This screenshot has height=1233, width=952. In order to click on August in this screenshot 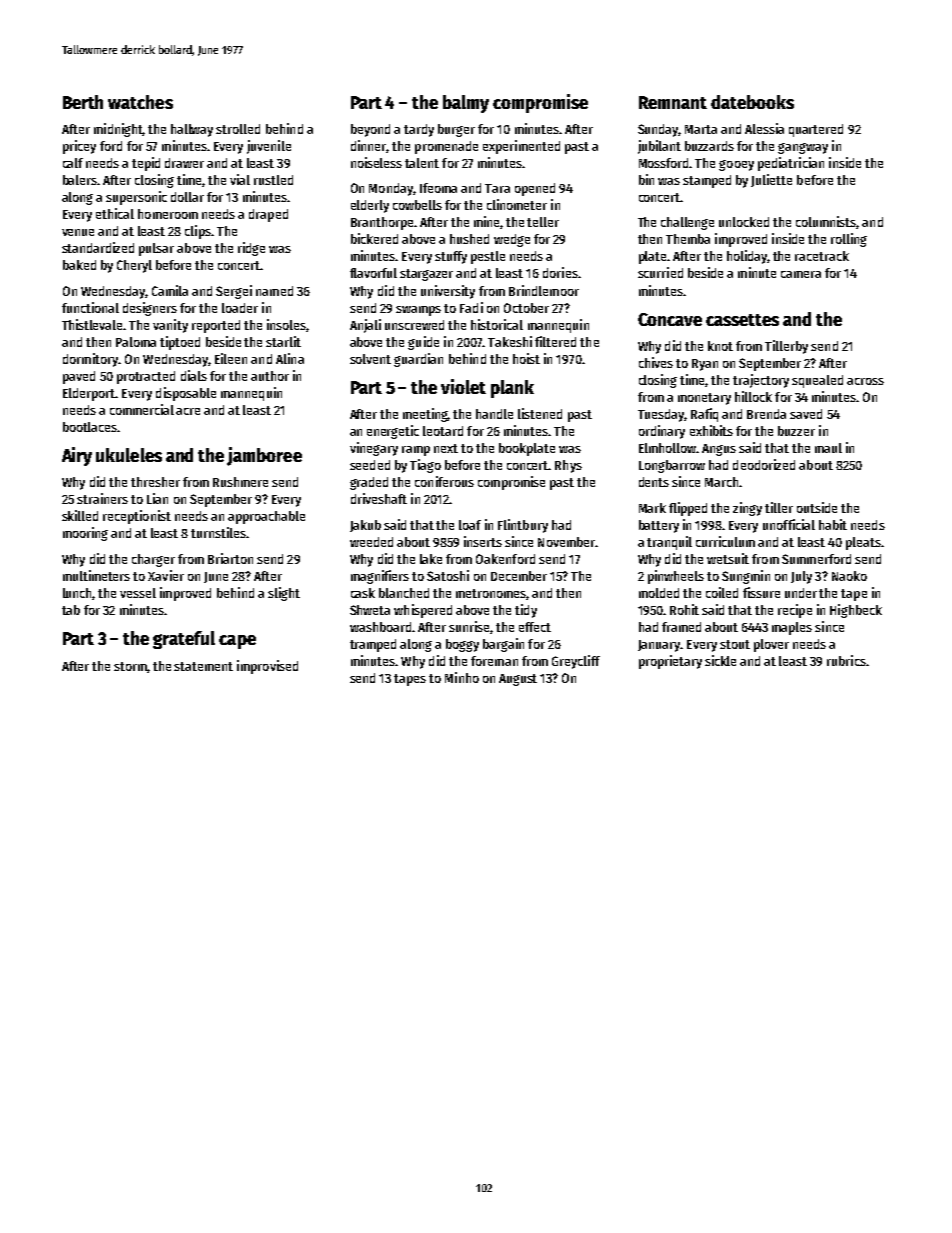, I will do `click(518, 680)`.
